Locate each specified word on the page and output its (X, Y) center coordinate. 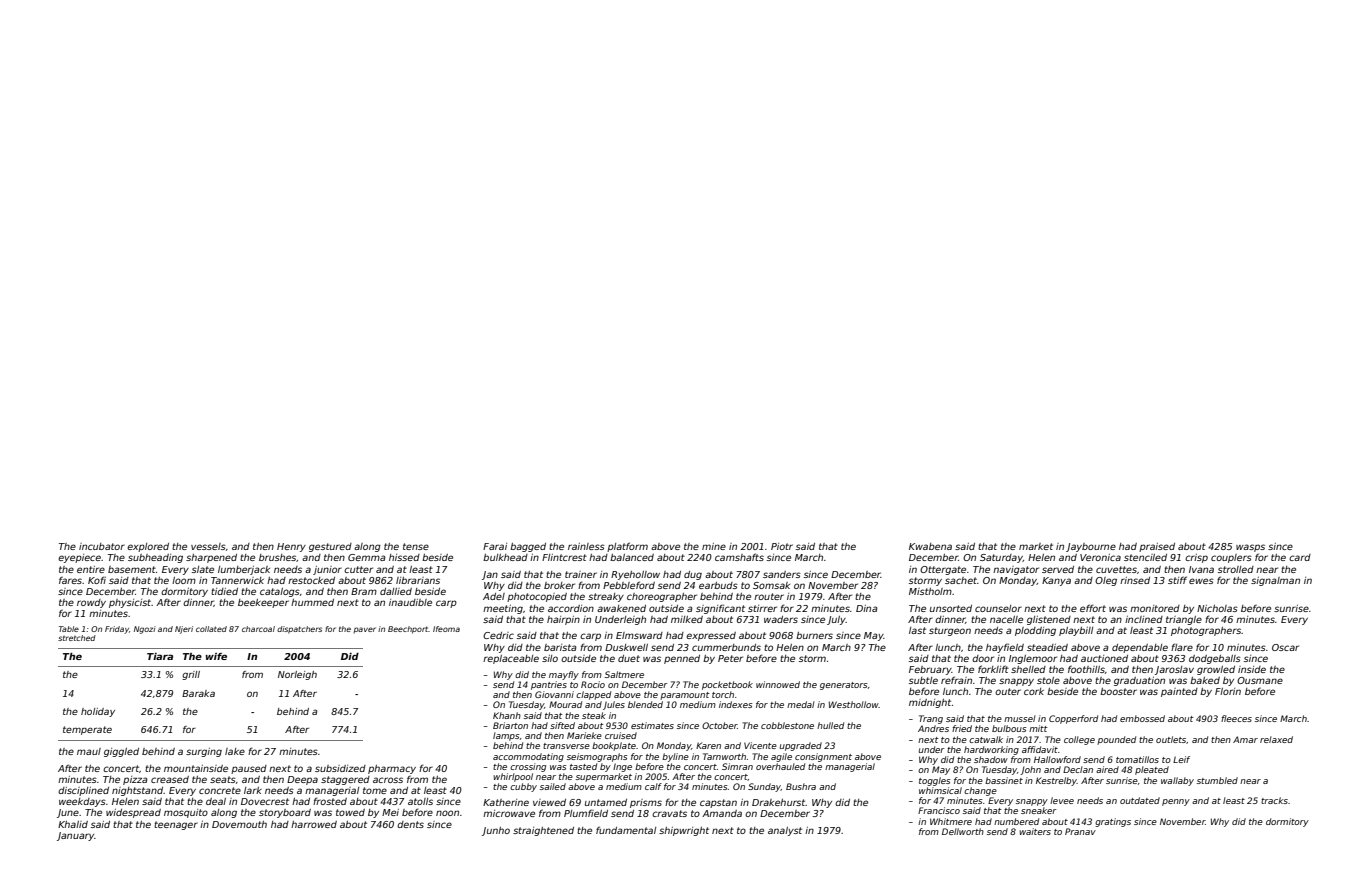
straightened (543, 831)
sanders (782, 574)
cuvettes (1116, 569)
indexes (735, 704)
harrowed (314, 824)
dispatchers (299, 630)
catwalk (986, 739)
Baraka (198, 693)
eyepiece (79, 558)
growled (1216, 670)
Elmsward (639, 635)
